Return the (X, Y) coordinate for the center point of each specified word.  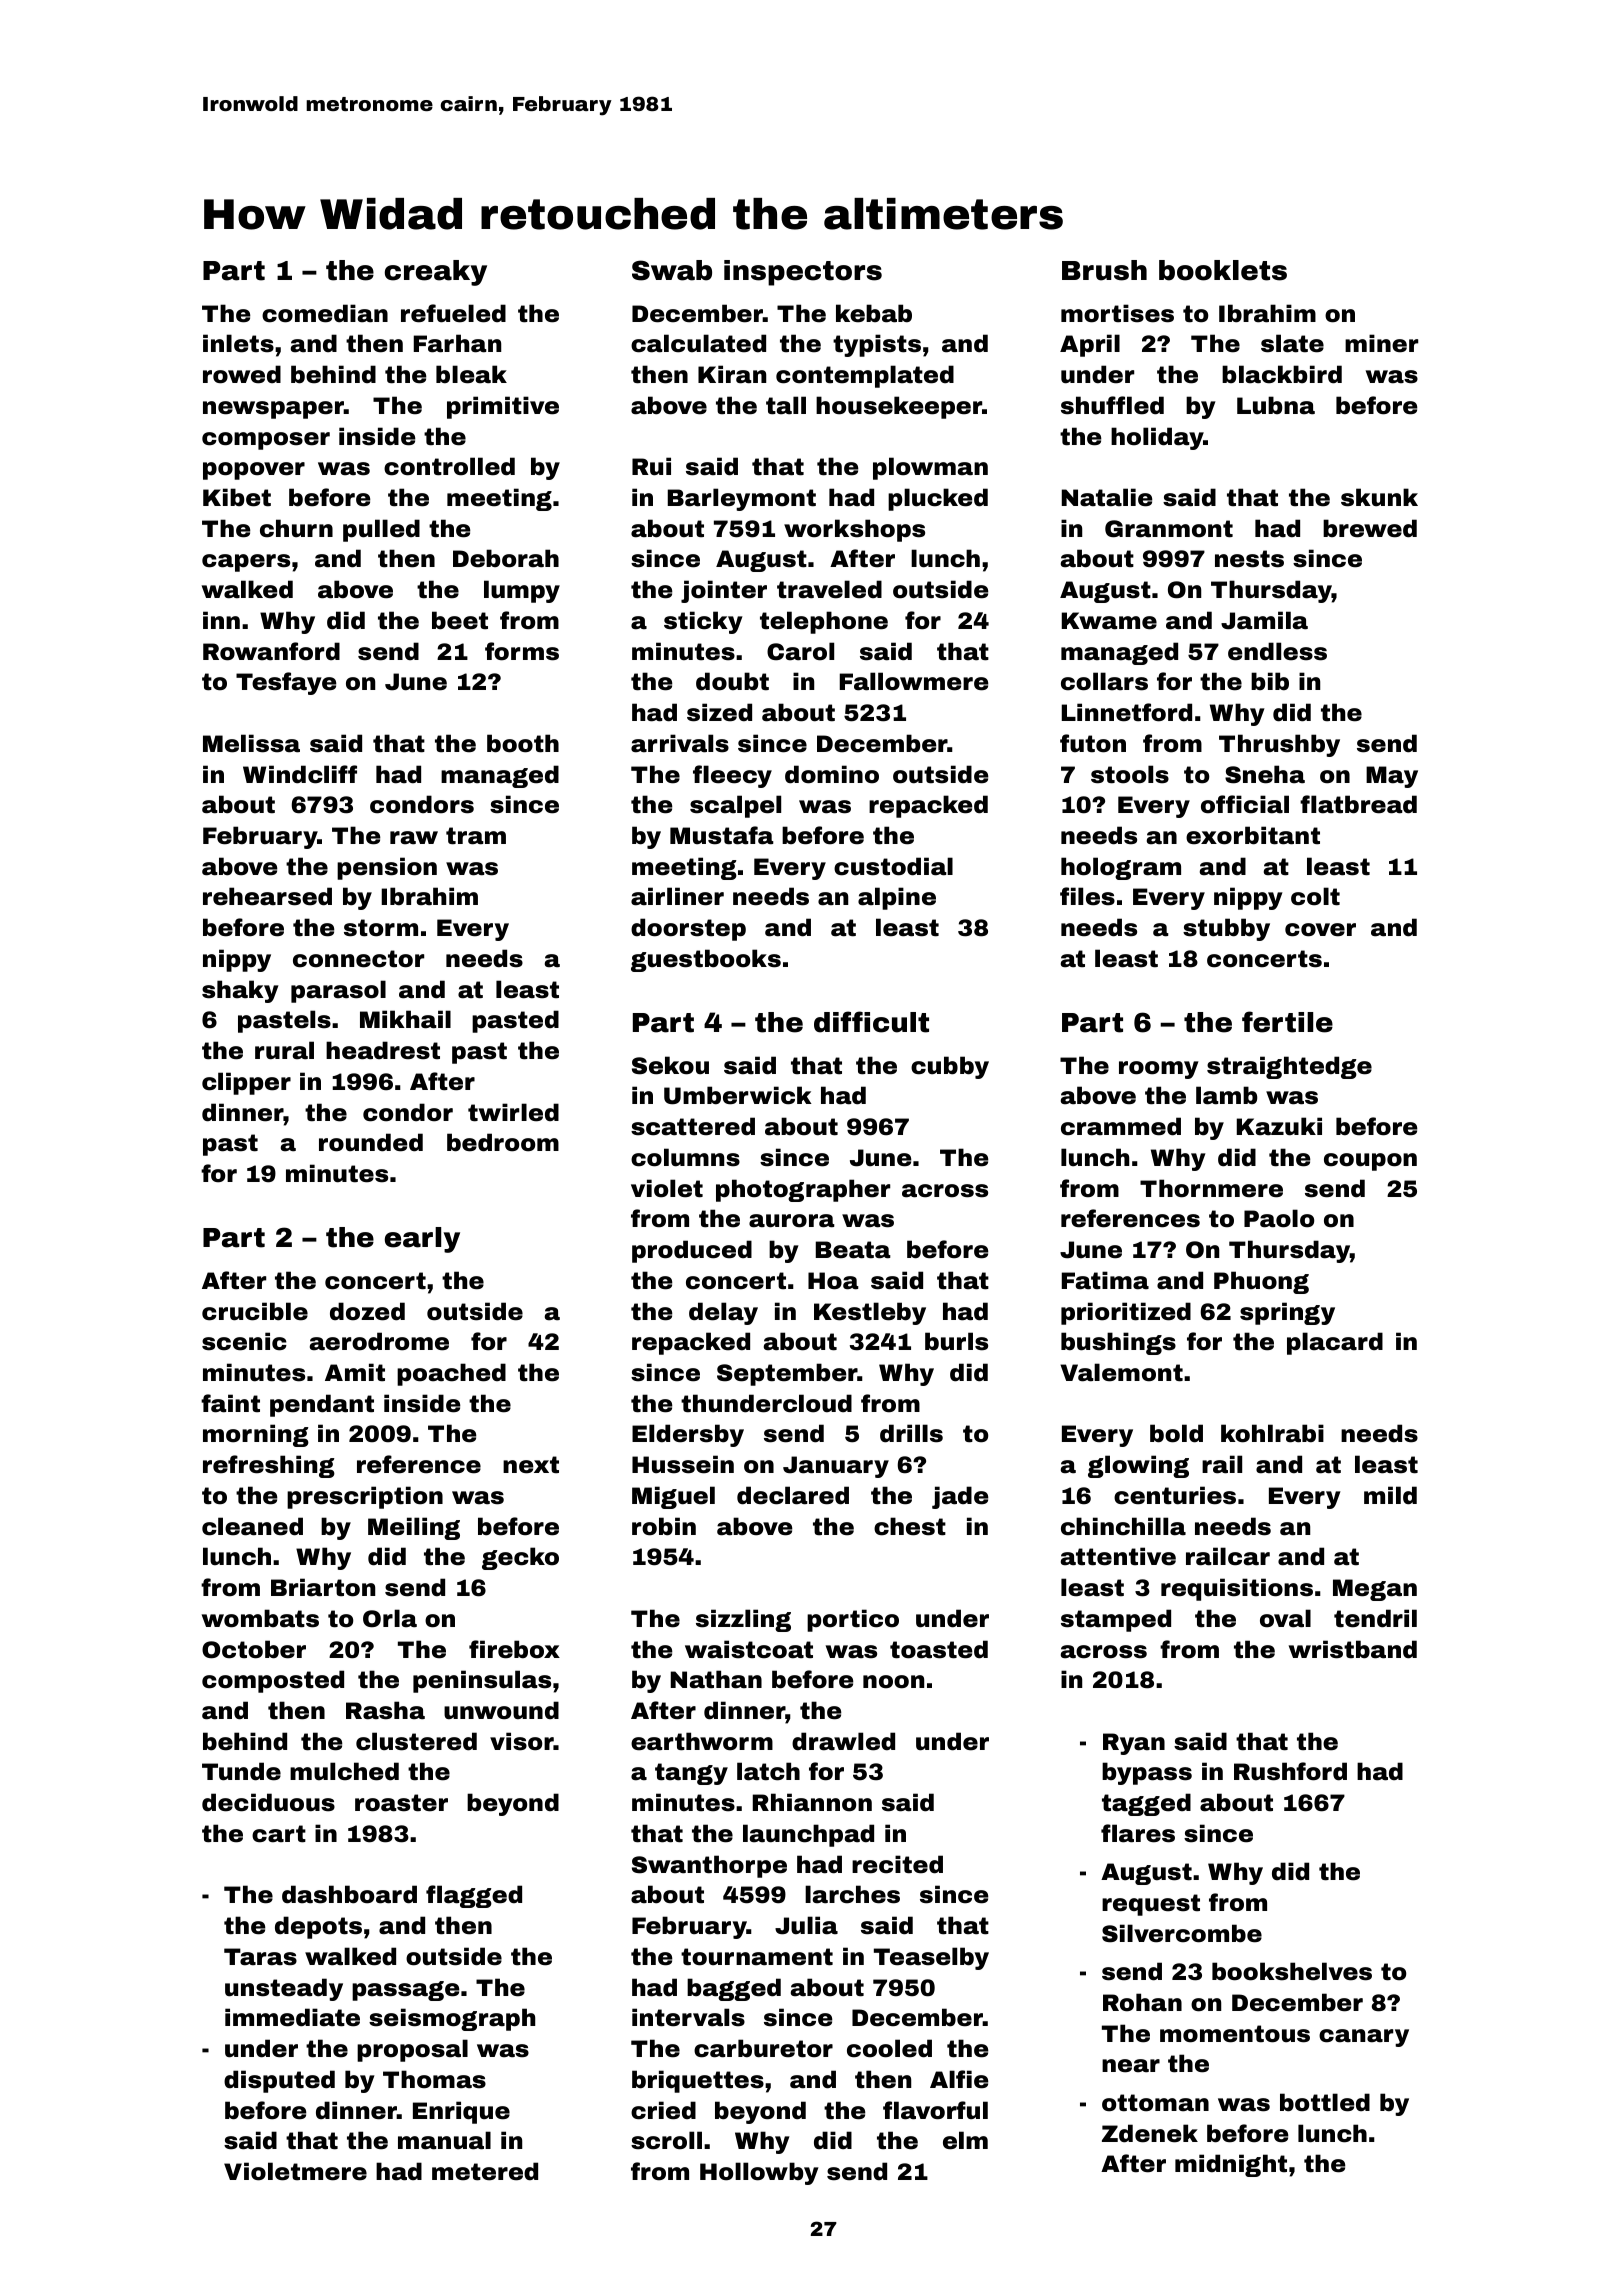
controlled (449, 466)
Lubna (1276, 405)
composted (273, 1681)
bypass (1147, 1773)
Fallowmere (914, 681)
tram (476, 836)
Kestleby (870, 1313)
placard (1335, 1343)
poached (451, 1374)
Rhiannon (812, 1802)
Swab (672, 270)
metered (485, 2171)
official (1245, 804)
